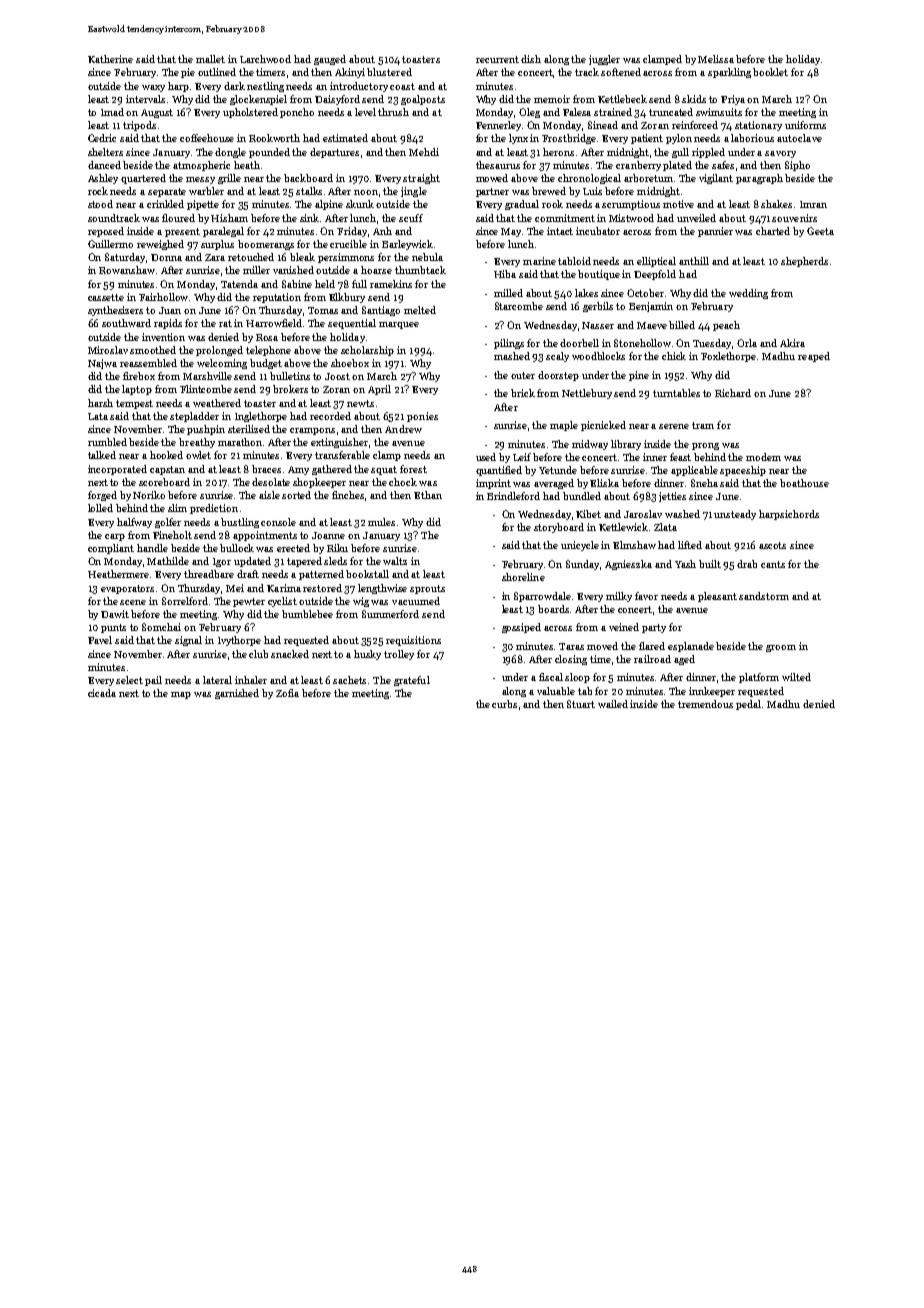 This screenshot has width=924, height=1308. I want to click on Melissa, so click(716, 59).
